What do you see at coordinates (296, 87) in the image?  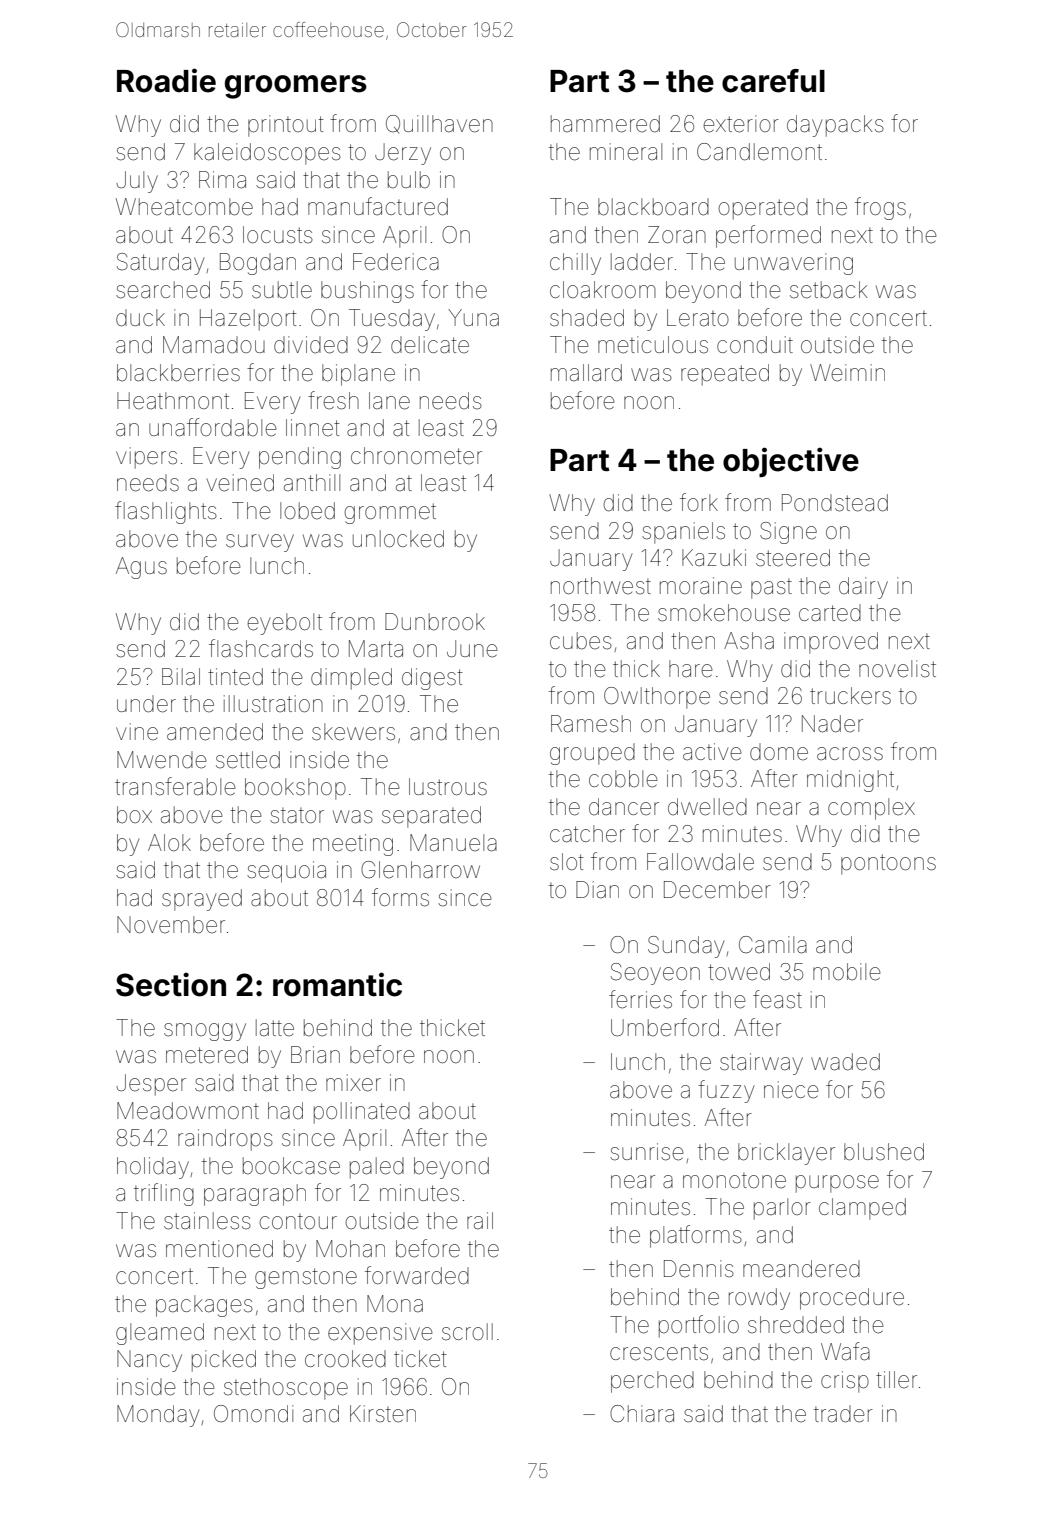 I see `groomers` at bounding box center [296, 87].
